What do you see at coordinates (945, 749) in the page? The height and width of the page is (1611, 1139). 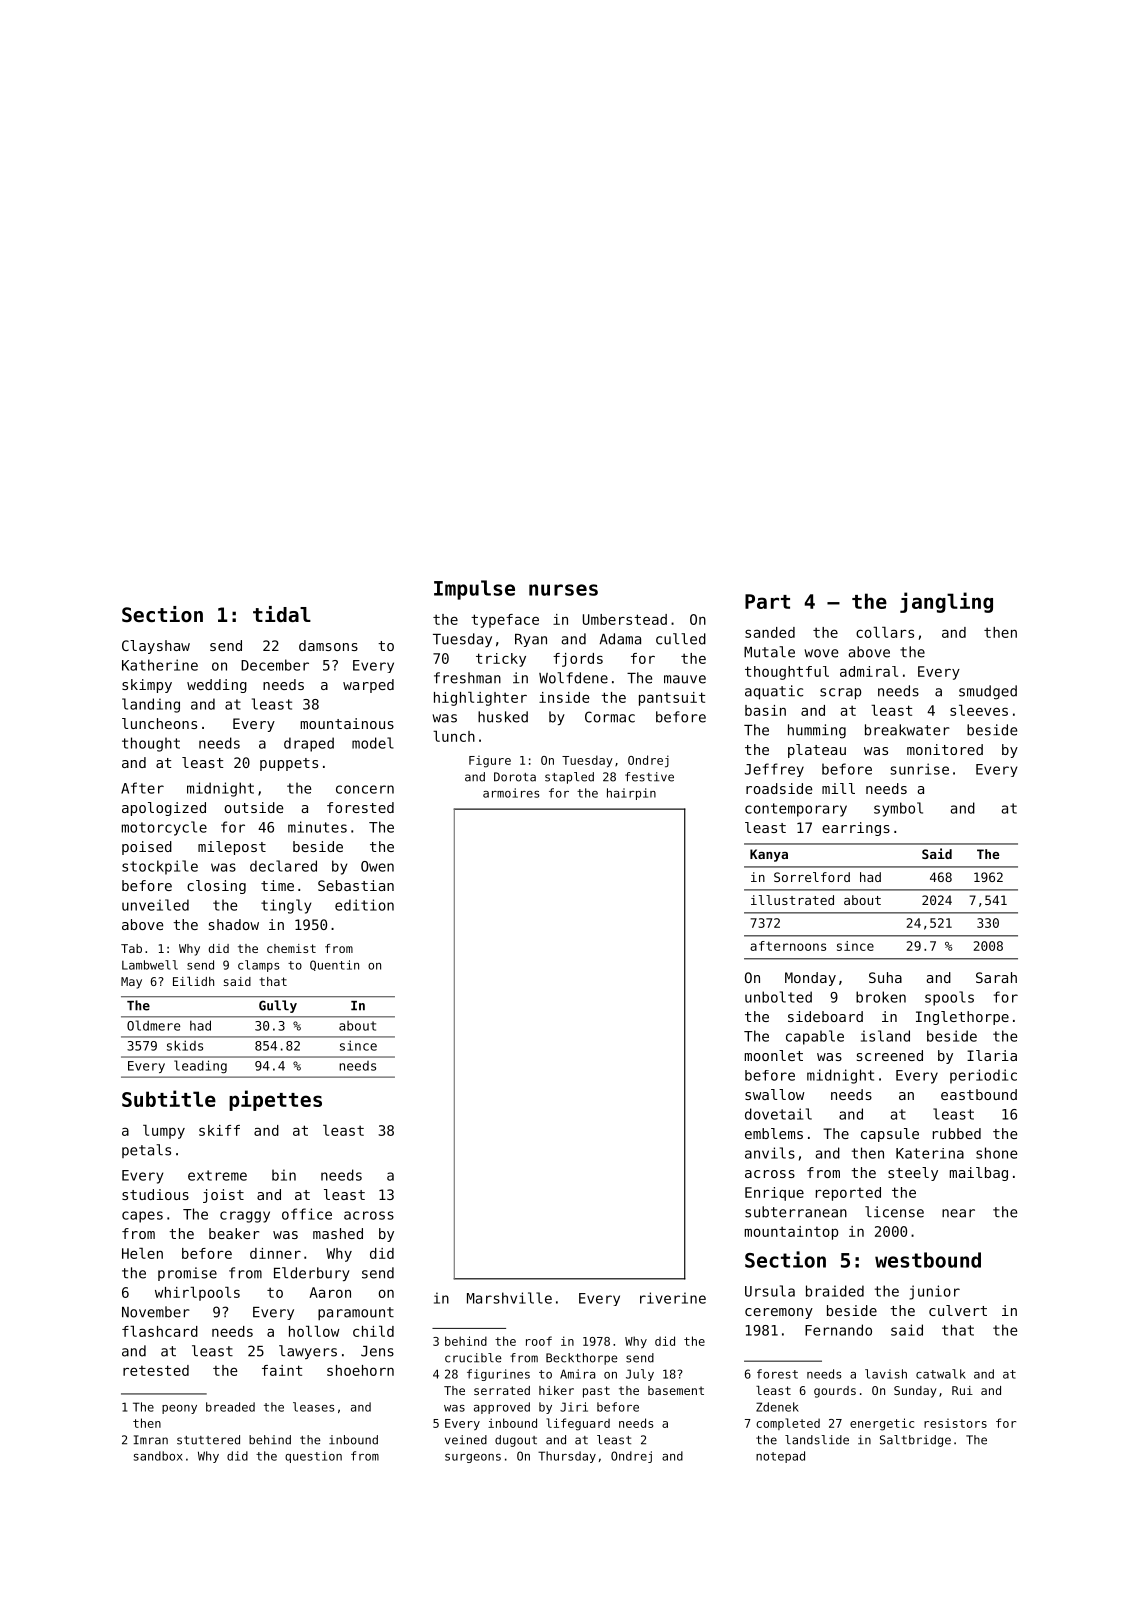 I see `monitored` at bounding box center [945, 749].
